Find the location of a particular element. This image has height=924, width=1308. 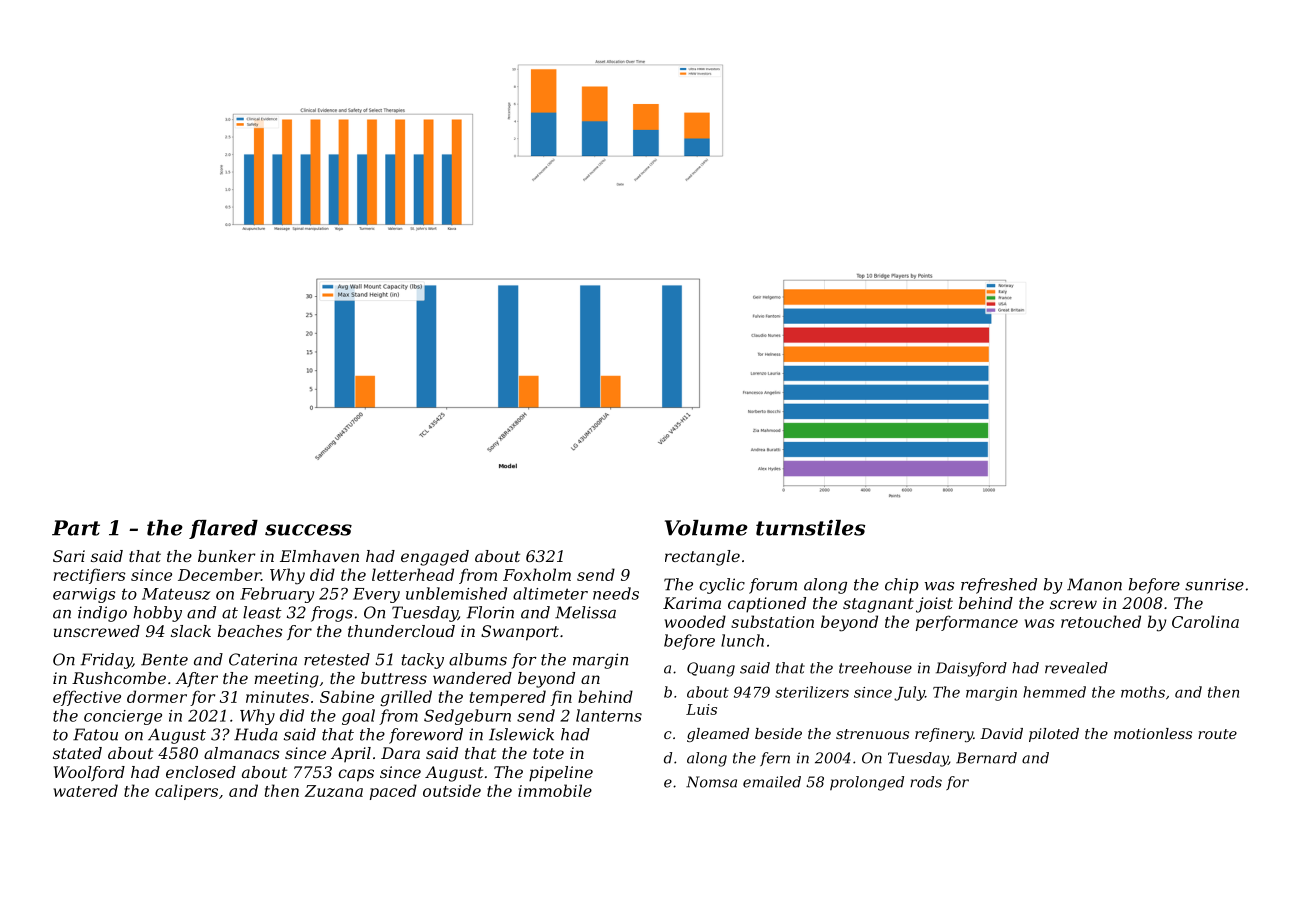

Every is located at coordinates (376, 595).
